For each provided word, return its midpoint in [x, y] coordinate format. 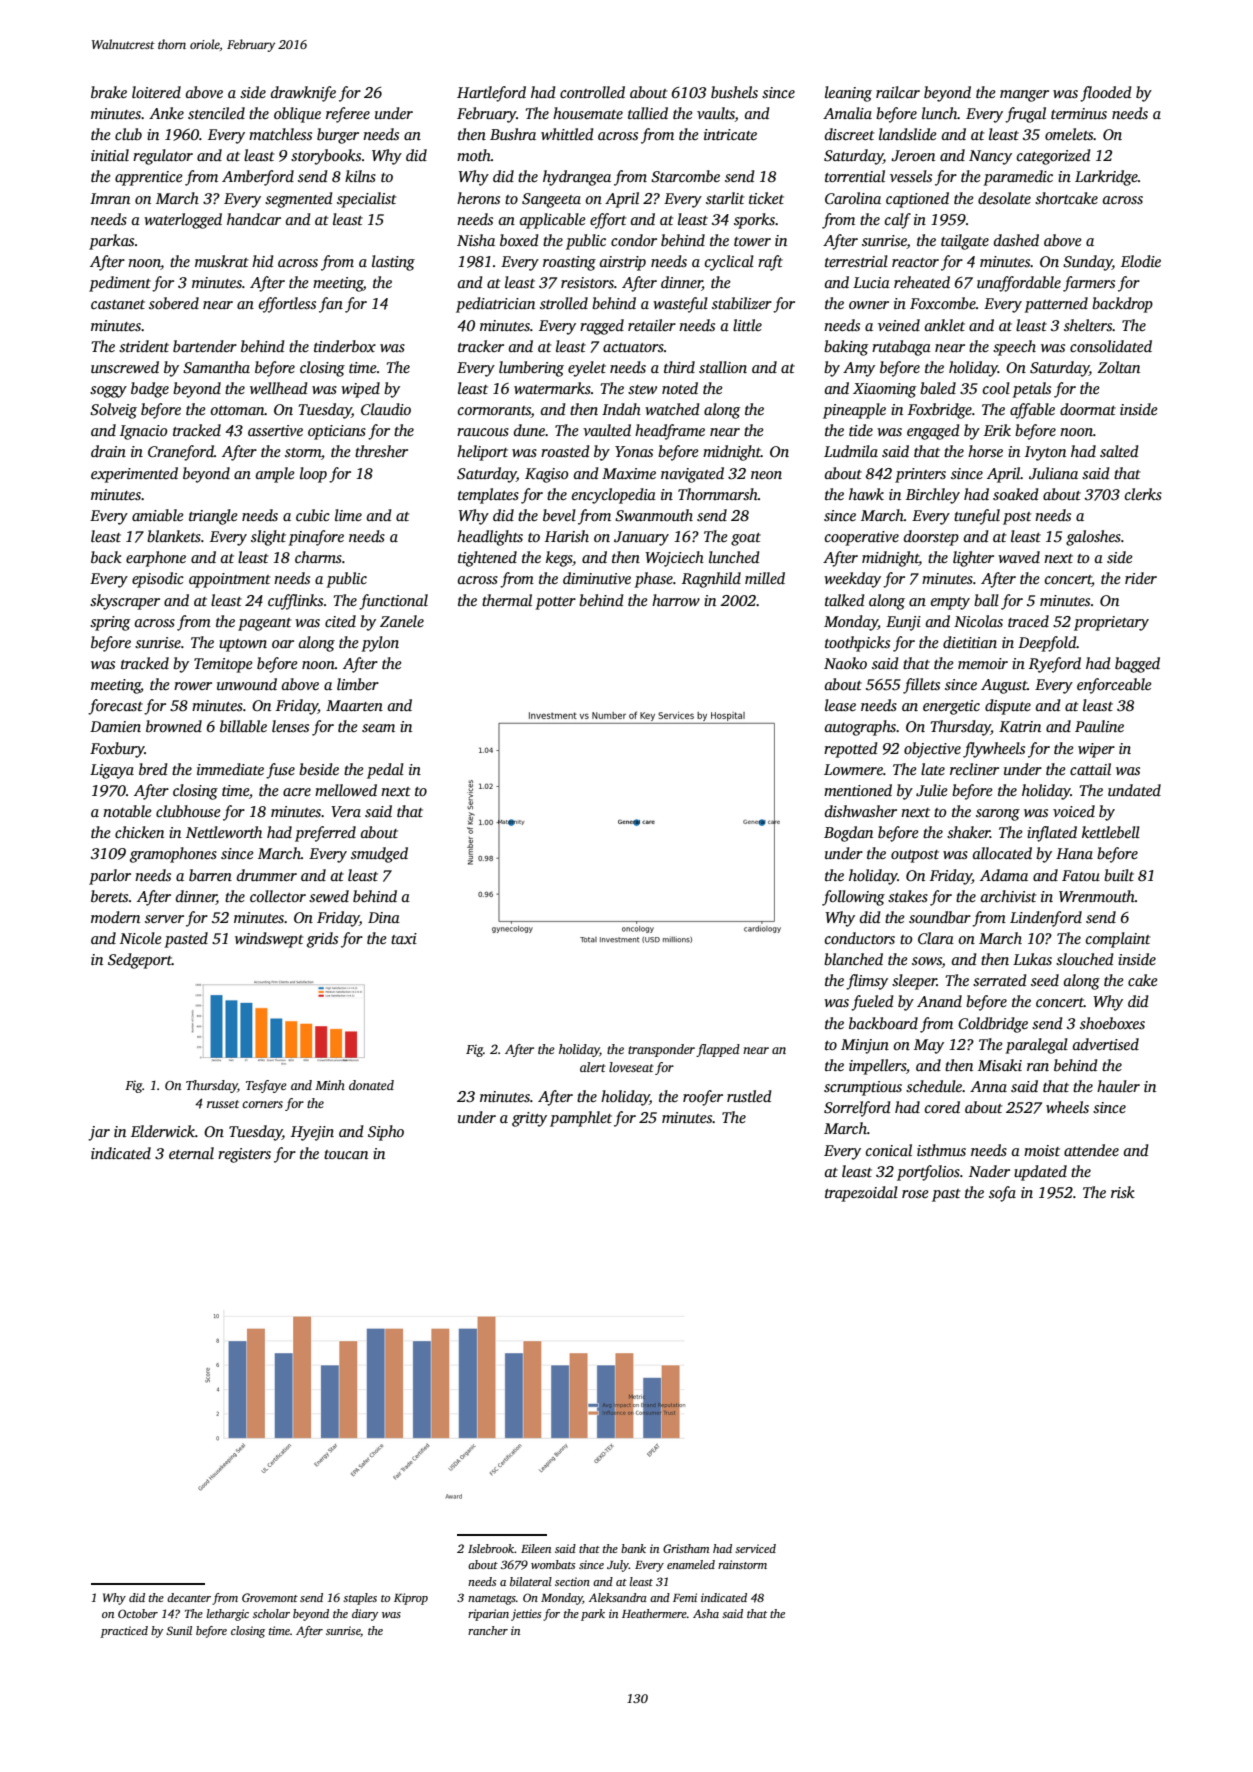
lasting [393, 263]
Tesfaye [266, 1086]
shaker [968, 832]
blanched [853, 959]
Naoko [845, 663]
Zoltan [1118, 367]
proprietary [1111, 623]
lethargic [228, 1615]
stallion [723, 367]
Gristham [686, 1548]
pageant [264, 624]
